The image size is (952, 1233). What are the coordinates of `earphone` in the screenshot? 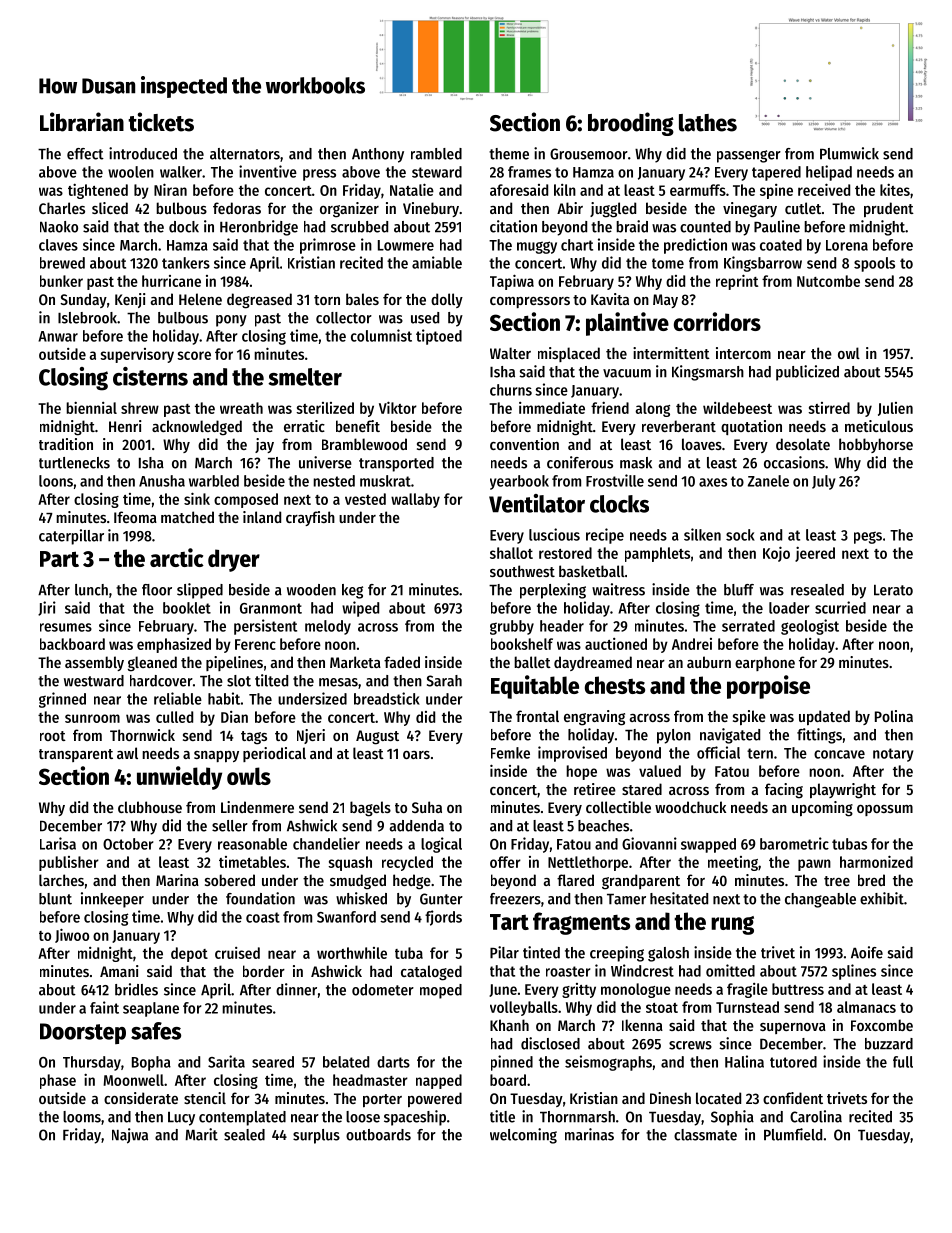 It's located at (765, 663).
